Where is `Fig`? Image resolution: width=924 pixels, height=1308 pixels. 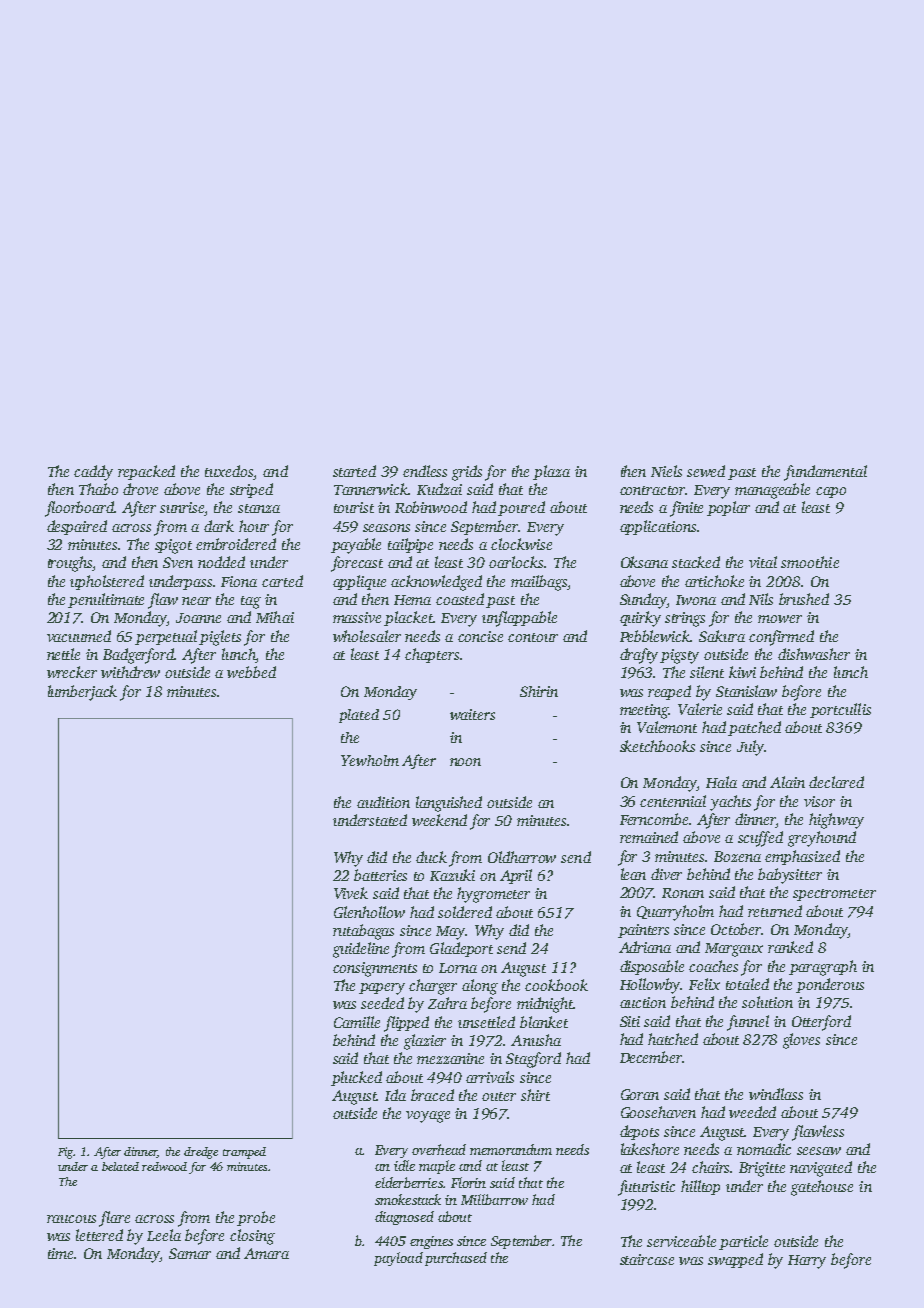 Fig is located at coordinates (66, 1153).
